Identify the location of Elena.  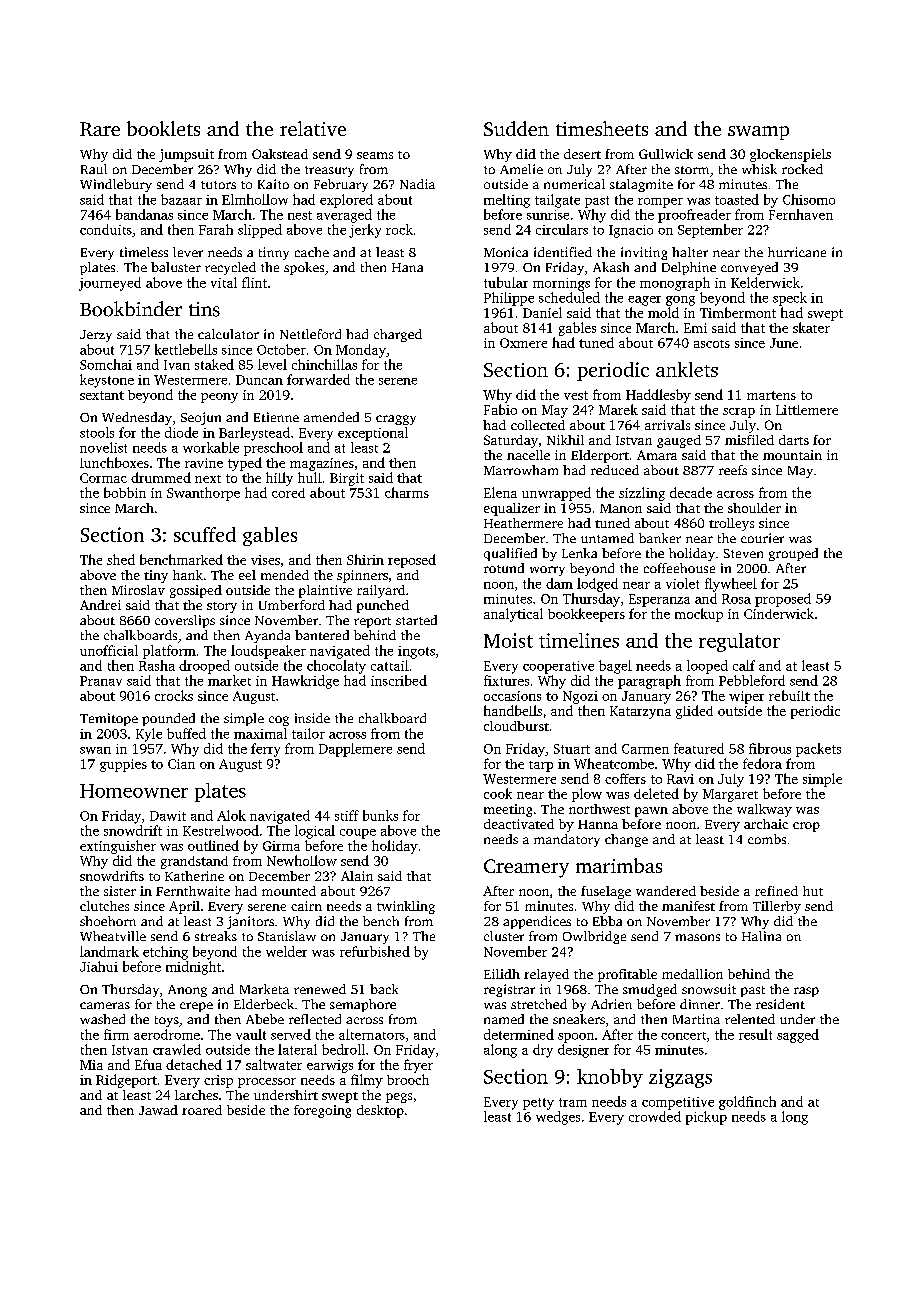
(500, 492).
